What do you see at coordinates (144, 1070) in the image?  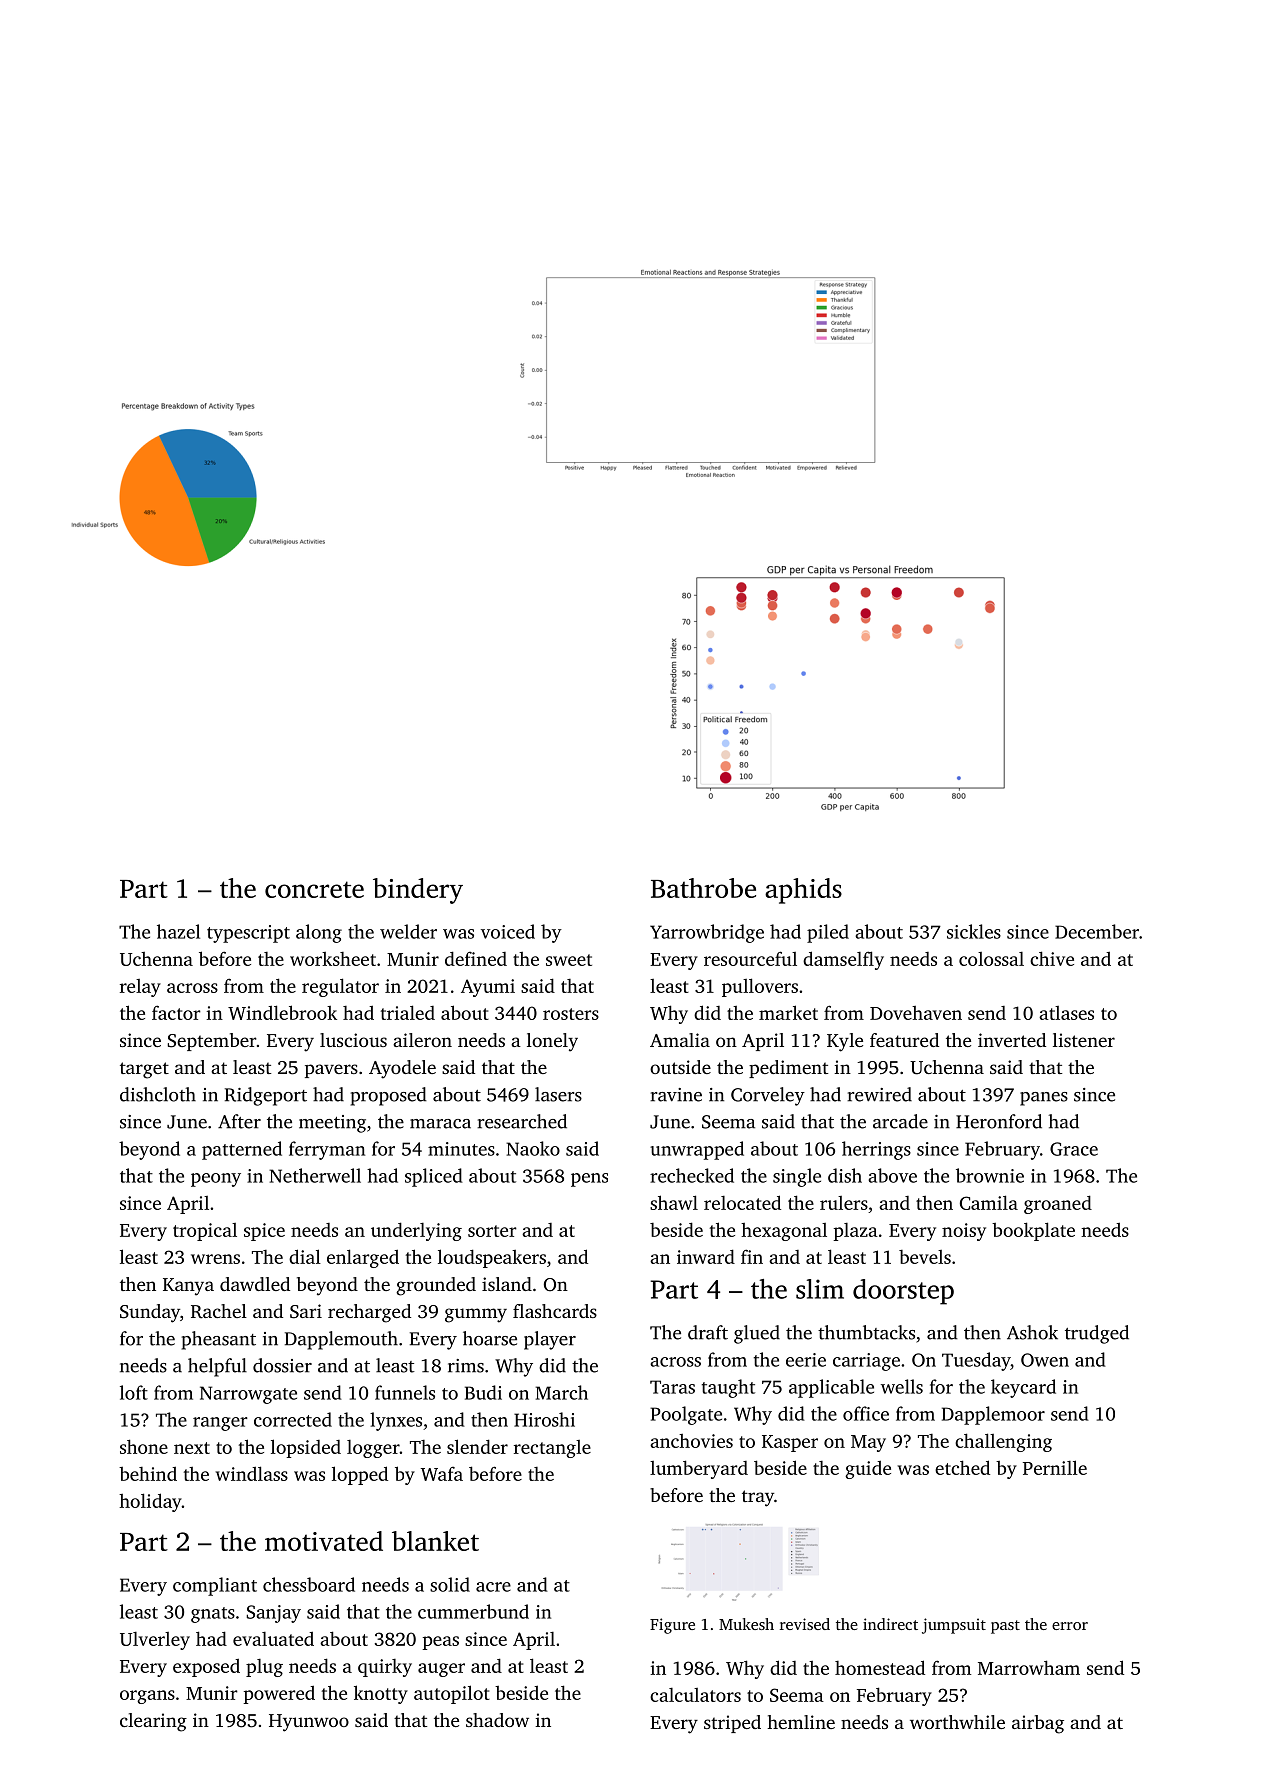 I see `target` at bounding box center [144, 1070].
